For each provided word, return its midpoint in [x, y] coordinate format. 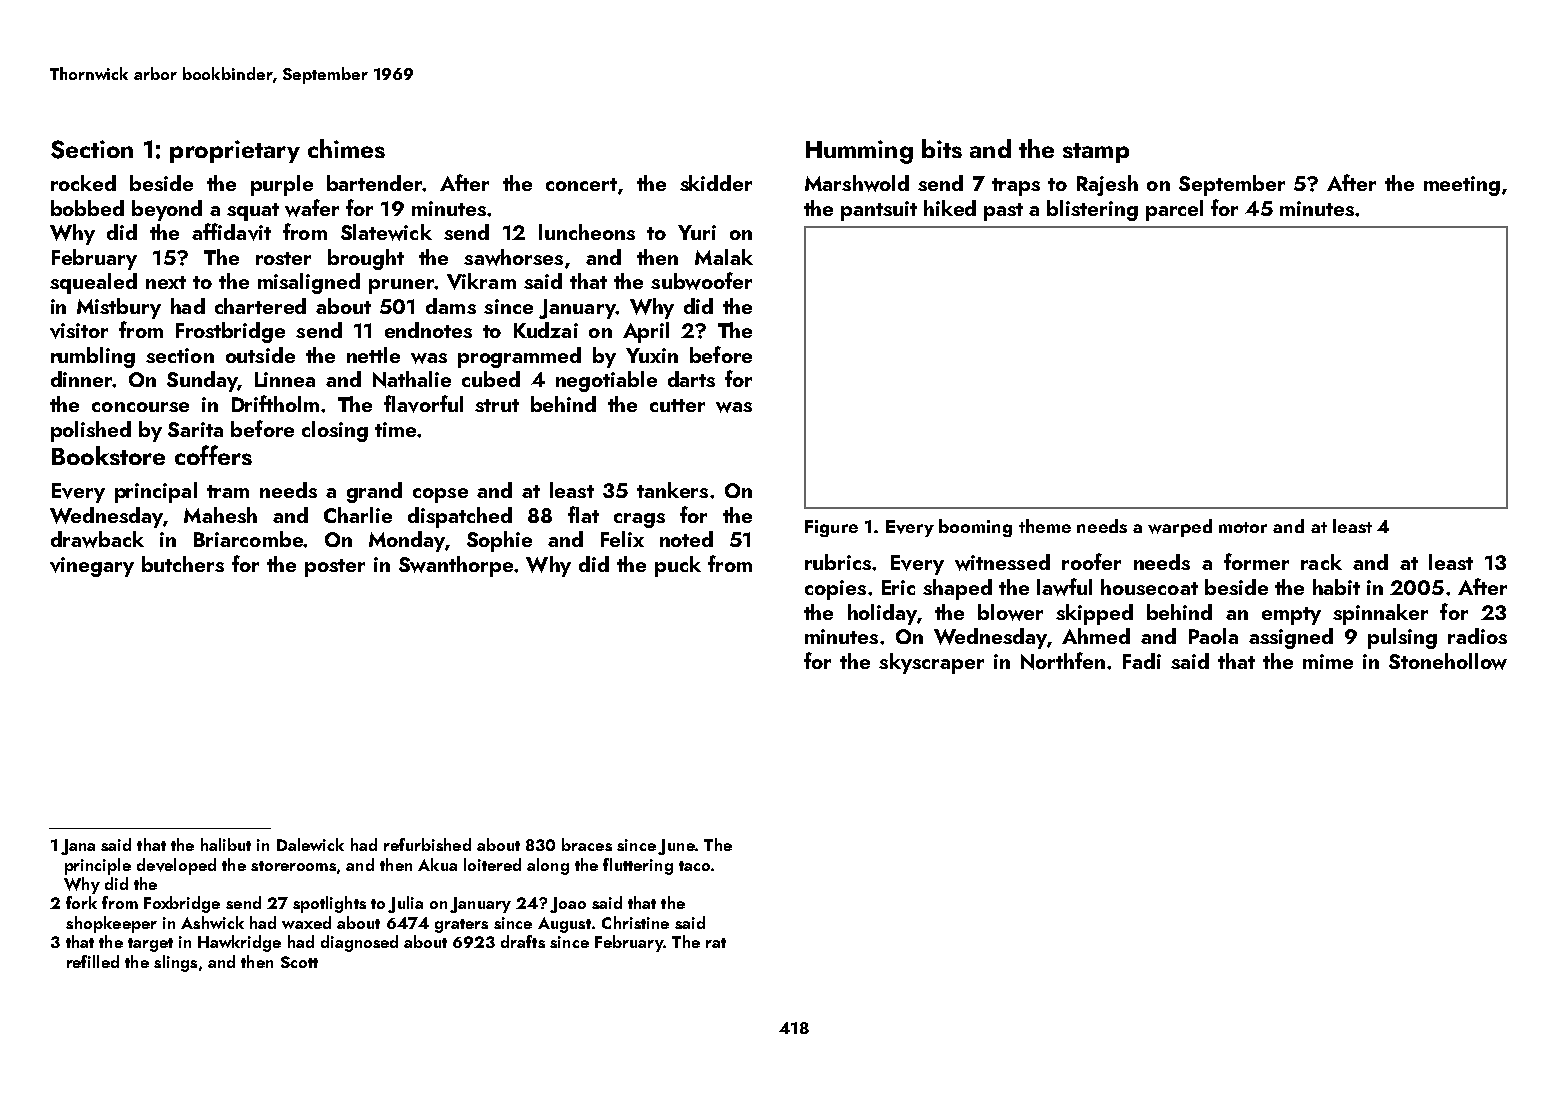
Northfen [1063, 661]
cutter [677, 405]
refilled [93, 961]
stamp [1096, 153]
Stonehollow [1448, 661]
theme [1045, 526]
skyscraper [931, 663]
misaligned [309, 283]
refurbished [427, 844]
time [395, 429]
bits [942, 148]
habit [1336, 587]
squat [253, 212]
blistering [1092, 210]
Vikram [481, 281]
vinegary [92, 567]
